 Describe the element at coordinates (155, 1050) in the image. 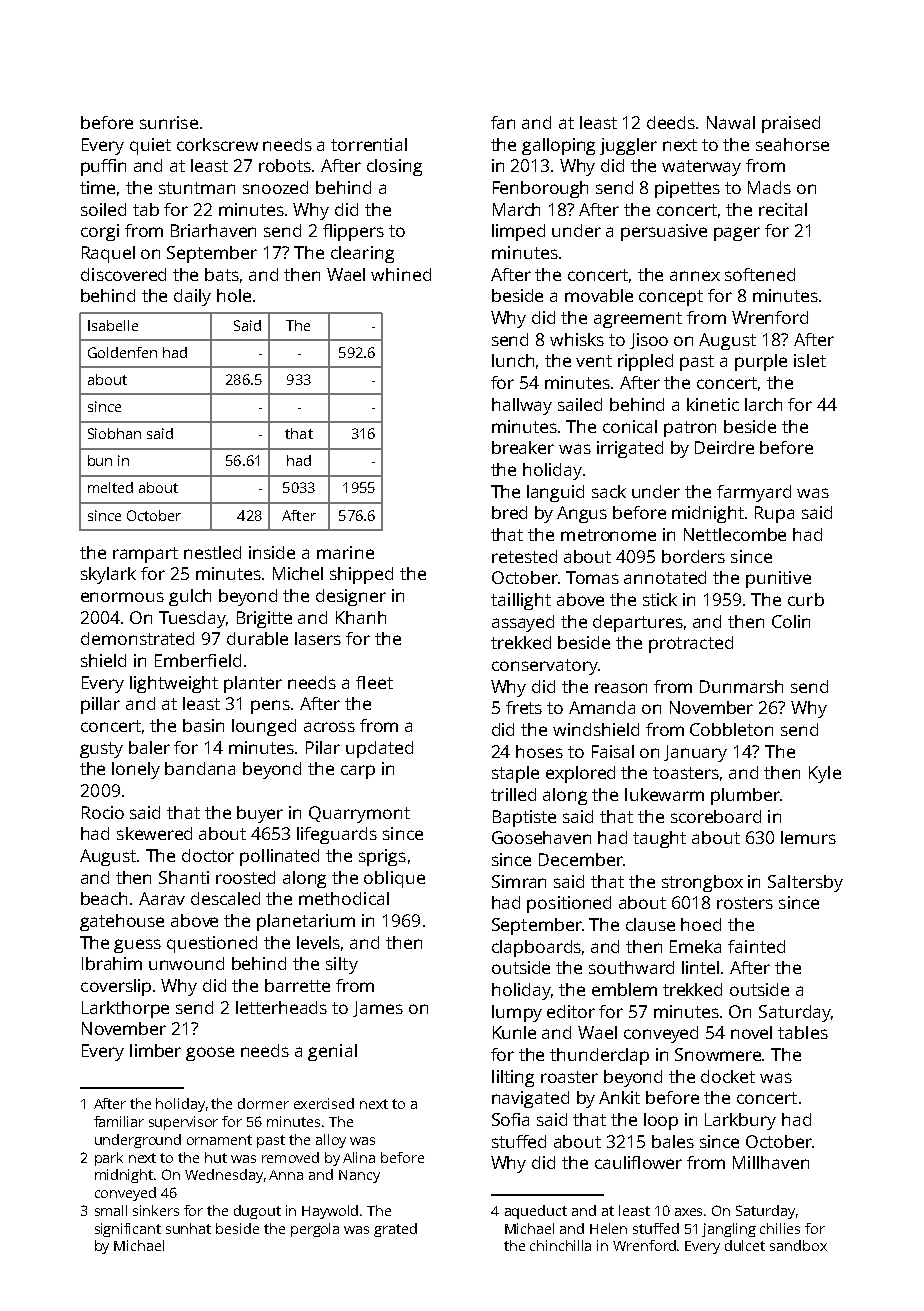

I see `limber` at that location.
